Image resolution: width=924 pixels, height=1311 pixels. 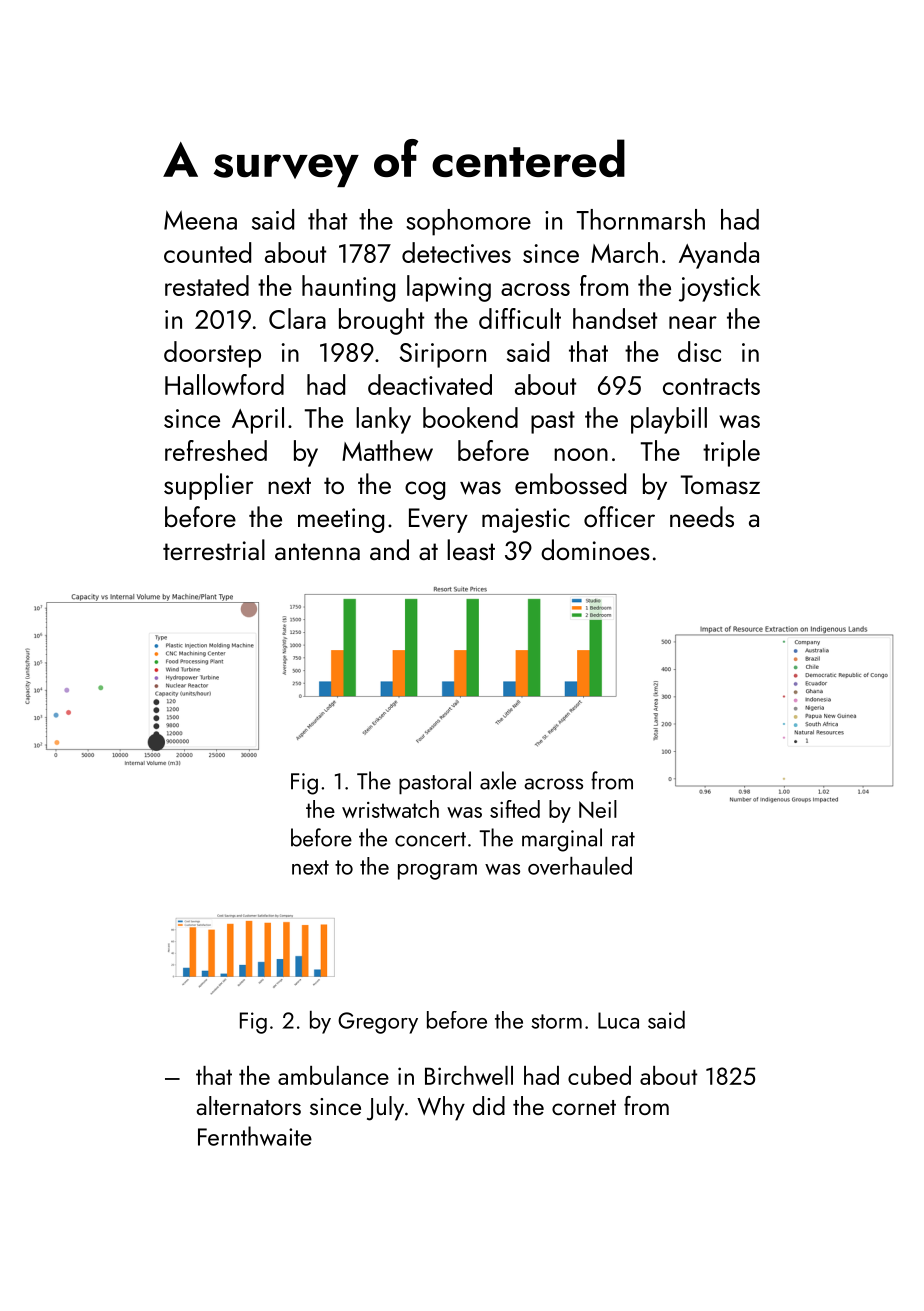 What do you see at coordinates (383, 420) in the document?
I see `lanky` at bounding box center [383, 420].
